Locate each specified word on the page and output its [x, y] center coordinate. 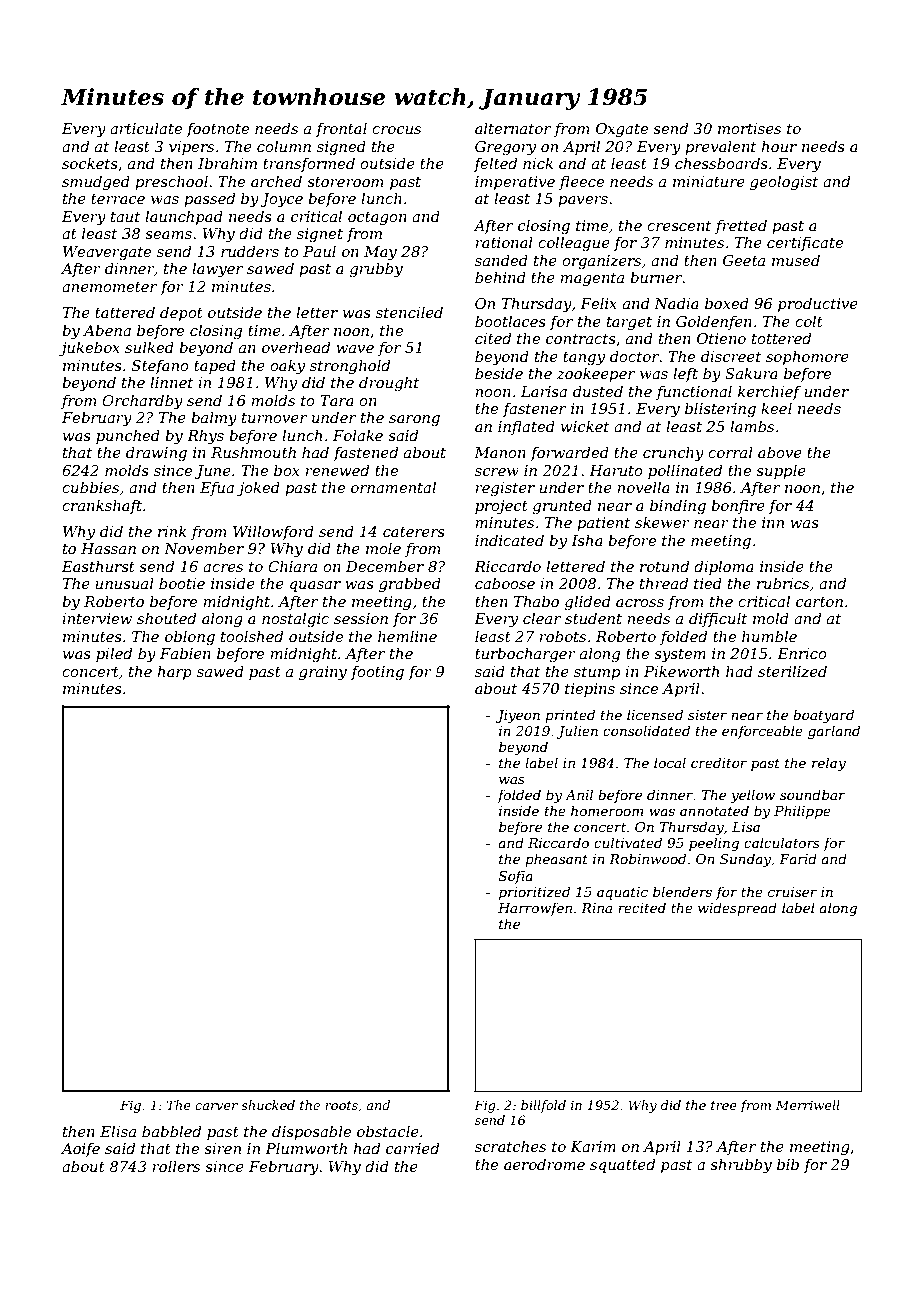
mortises [749, 128]
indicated [509, 540]
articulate [146, 128]
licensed [655, 714]
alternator [513, 128]
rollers [176, 1166]
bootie [182, 583]
